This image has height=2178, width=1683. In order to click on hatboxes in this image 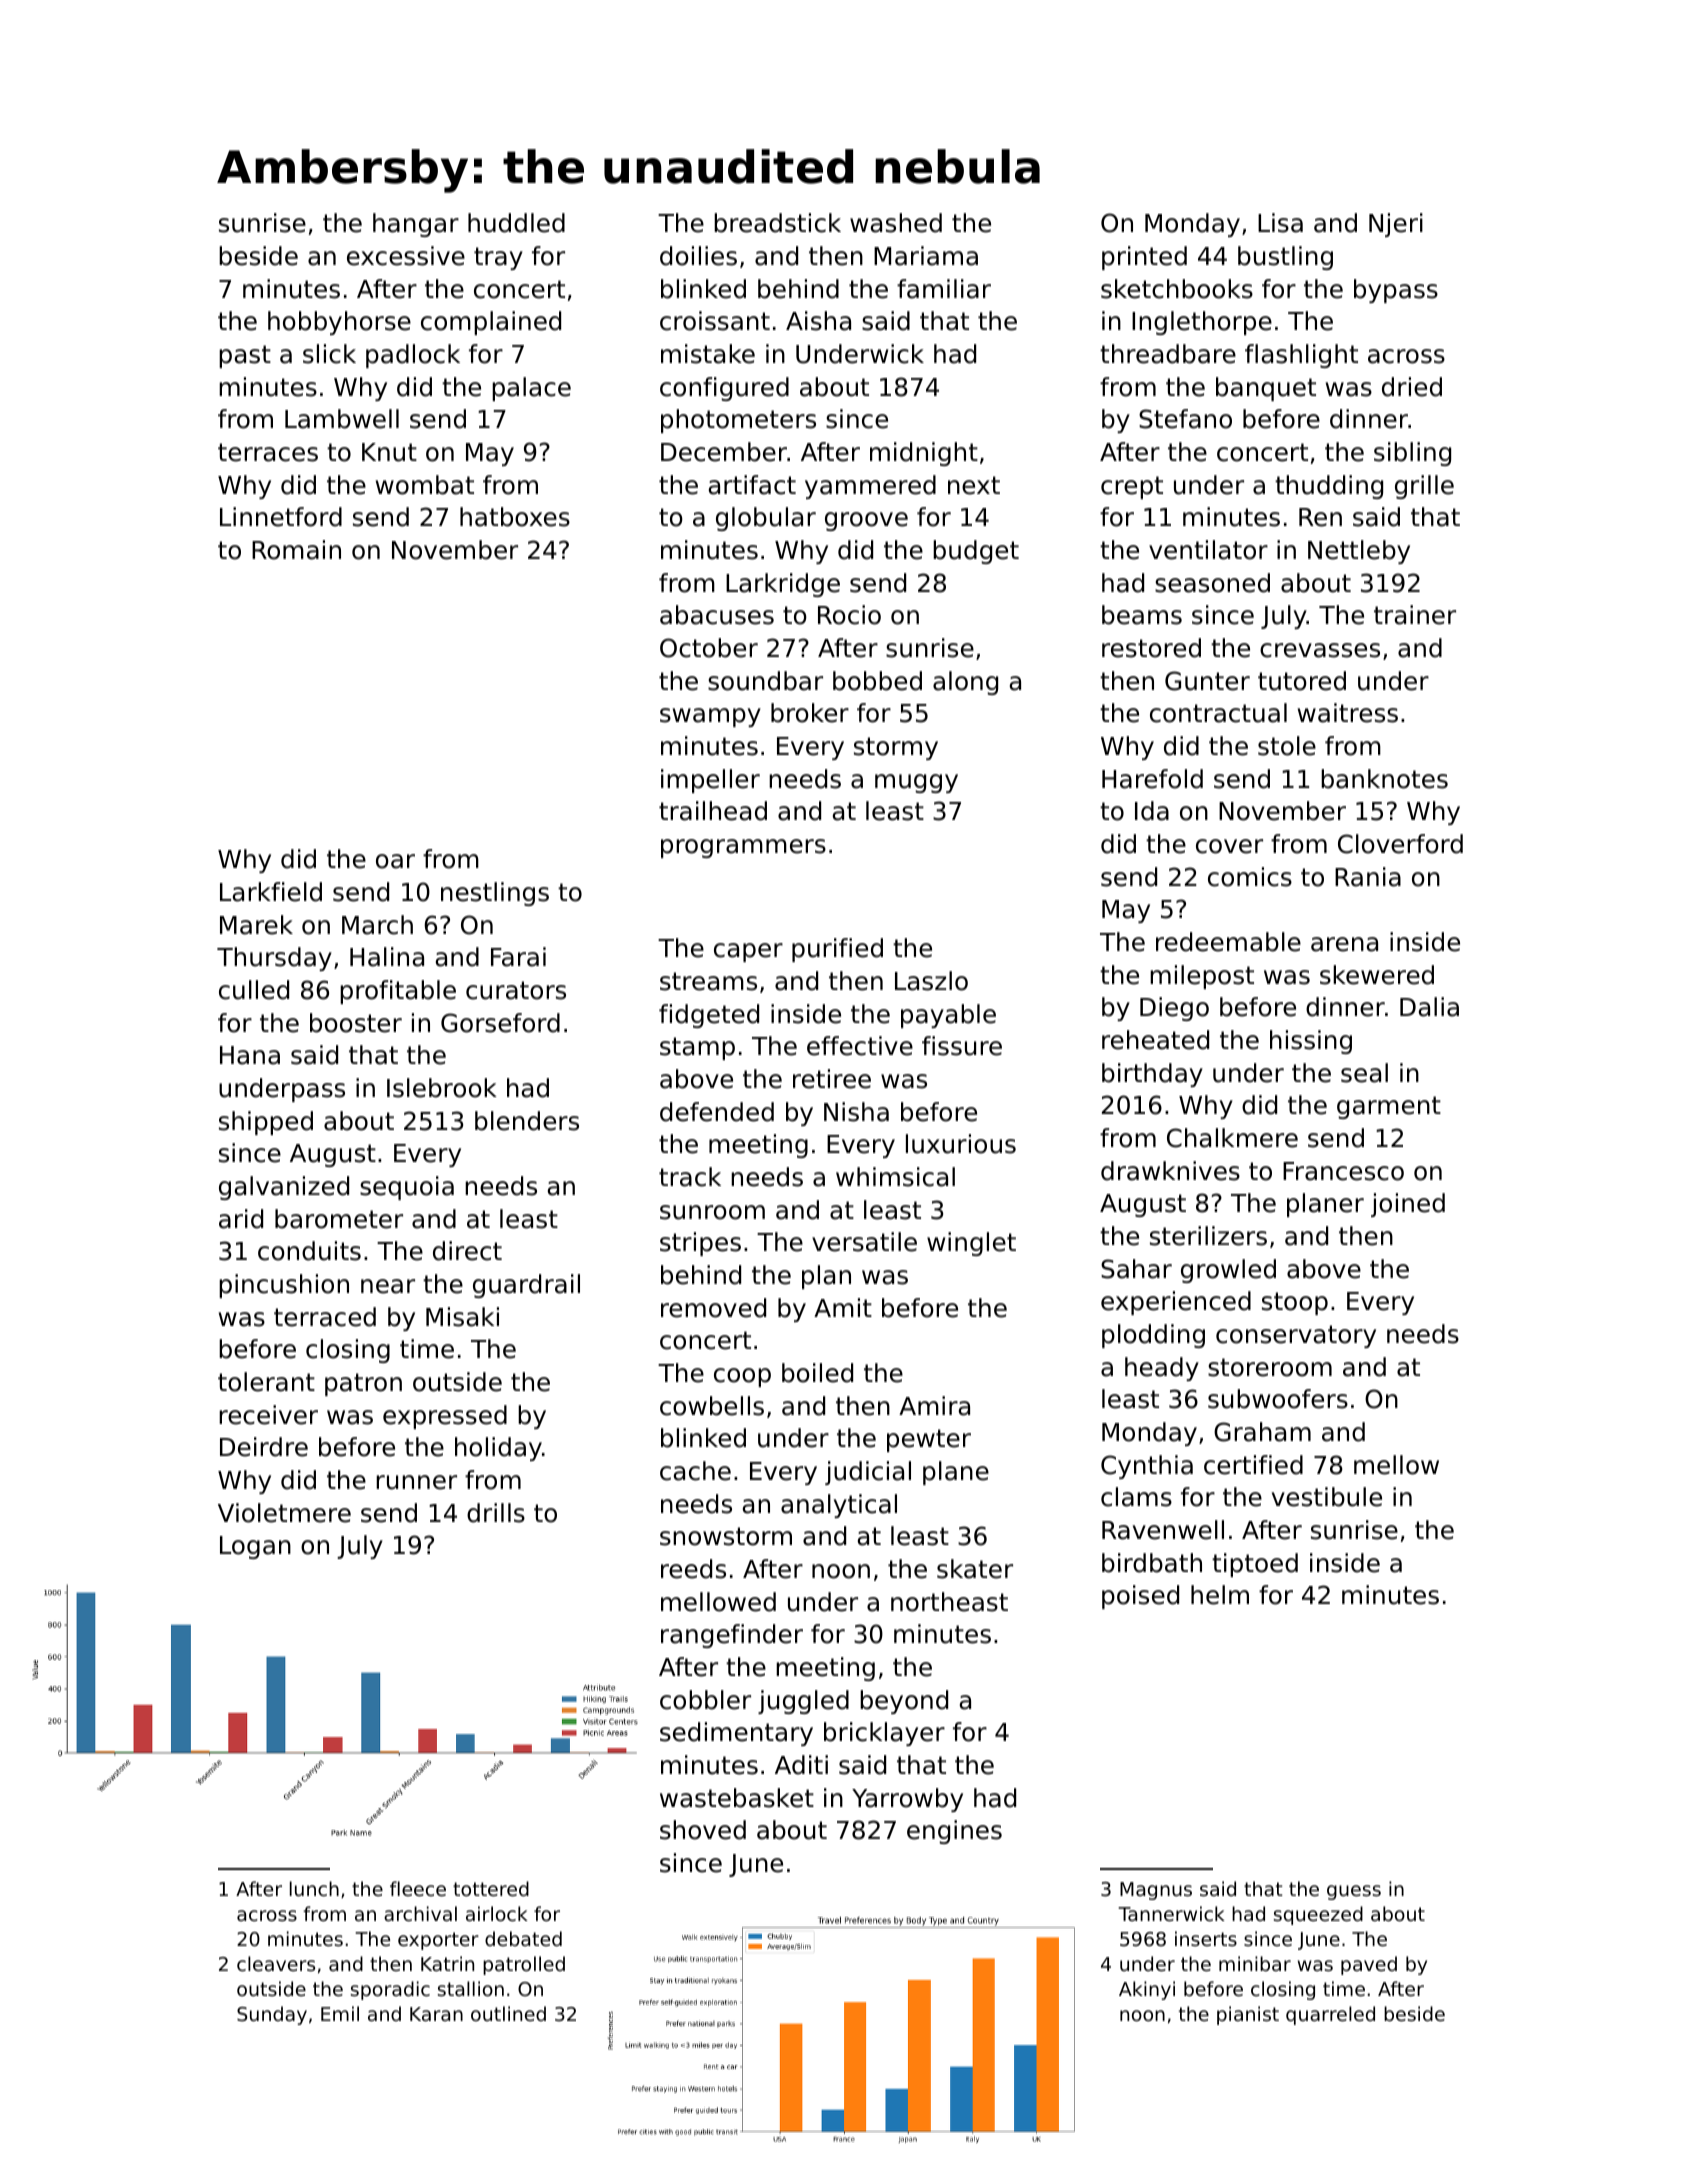, I will do `click(515, 517)`.
